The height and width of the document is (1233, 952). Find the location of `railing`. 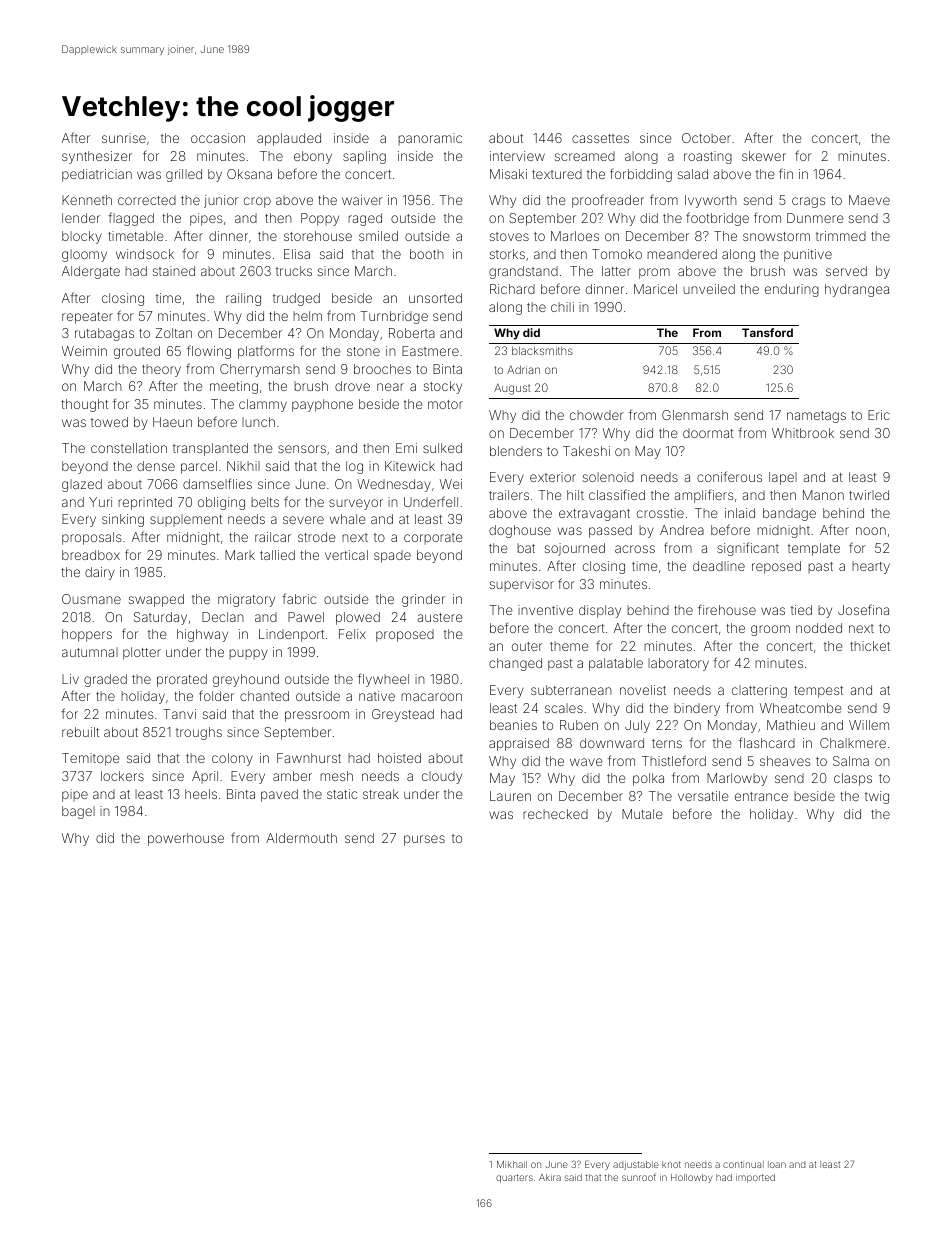

railing is located at coordinates (243, 299).
